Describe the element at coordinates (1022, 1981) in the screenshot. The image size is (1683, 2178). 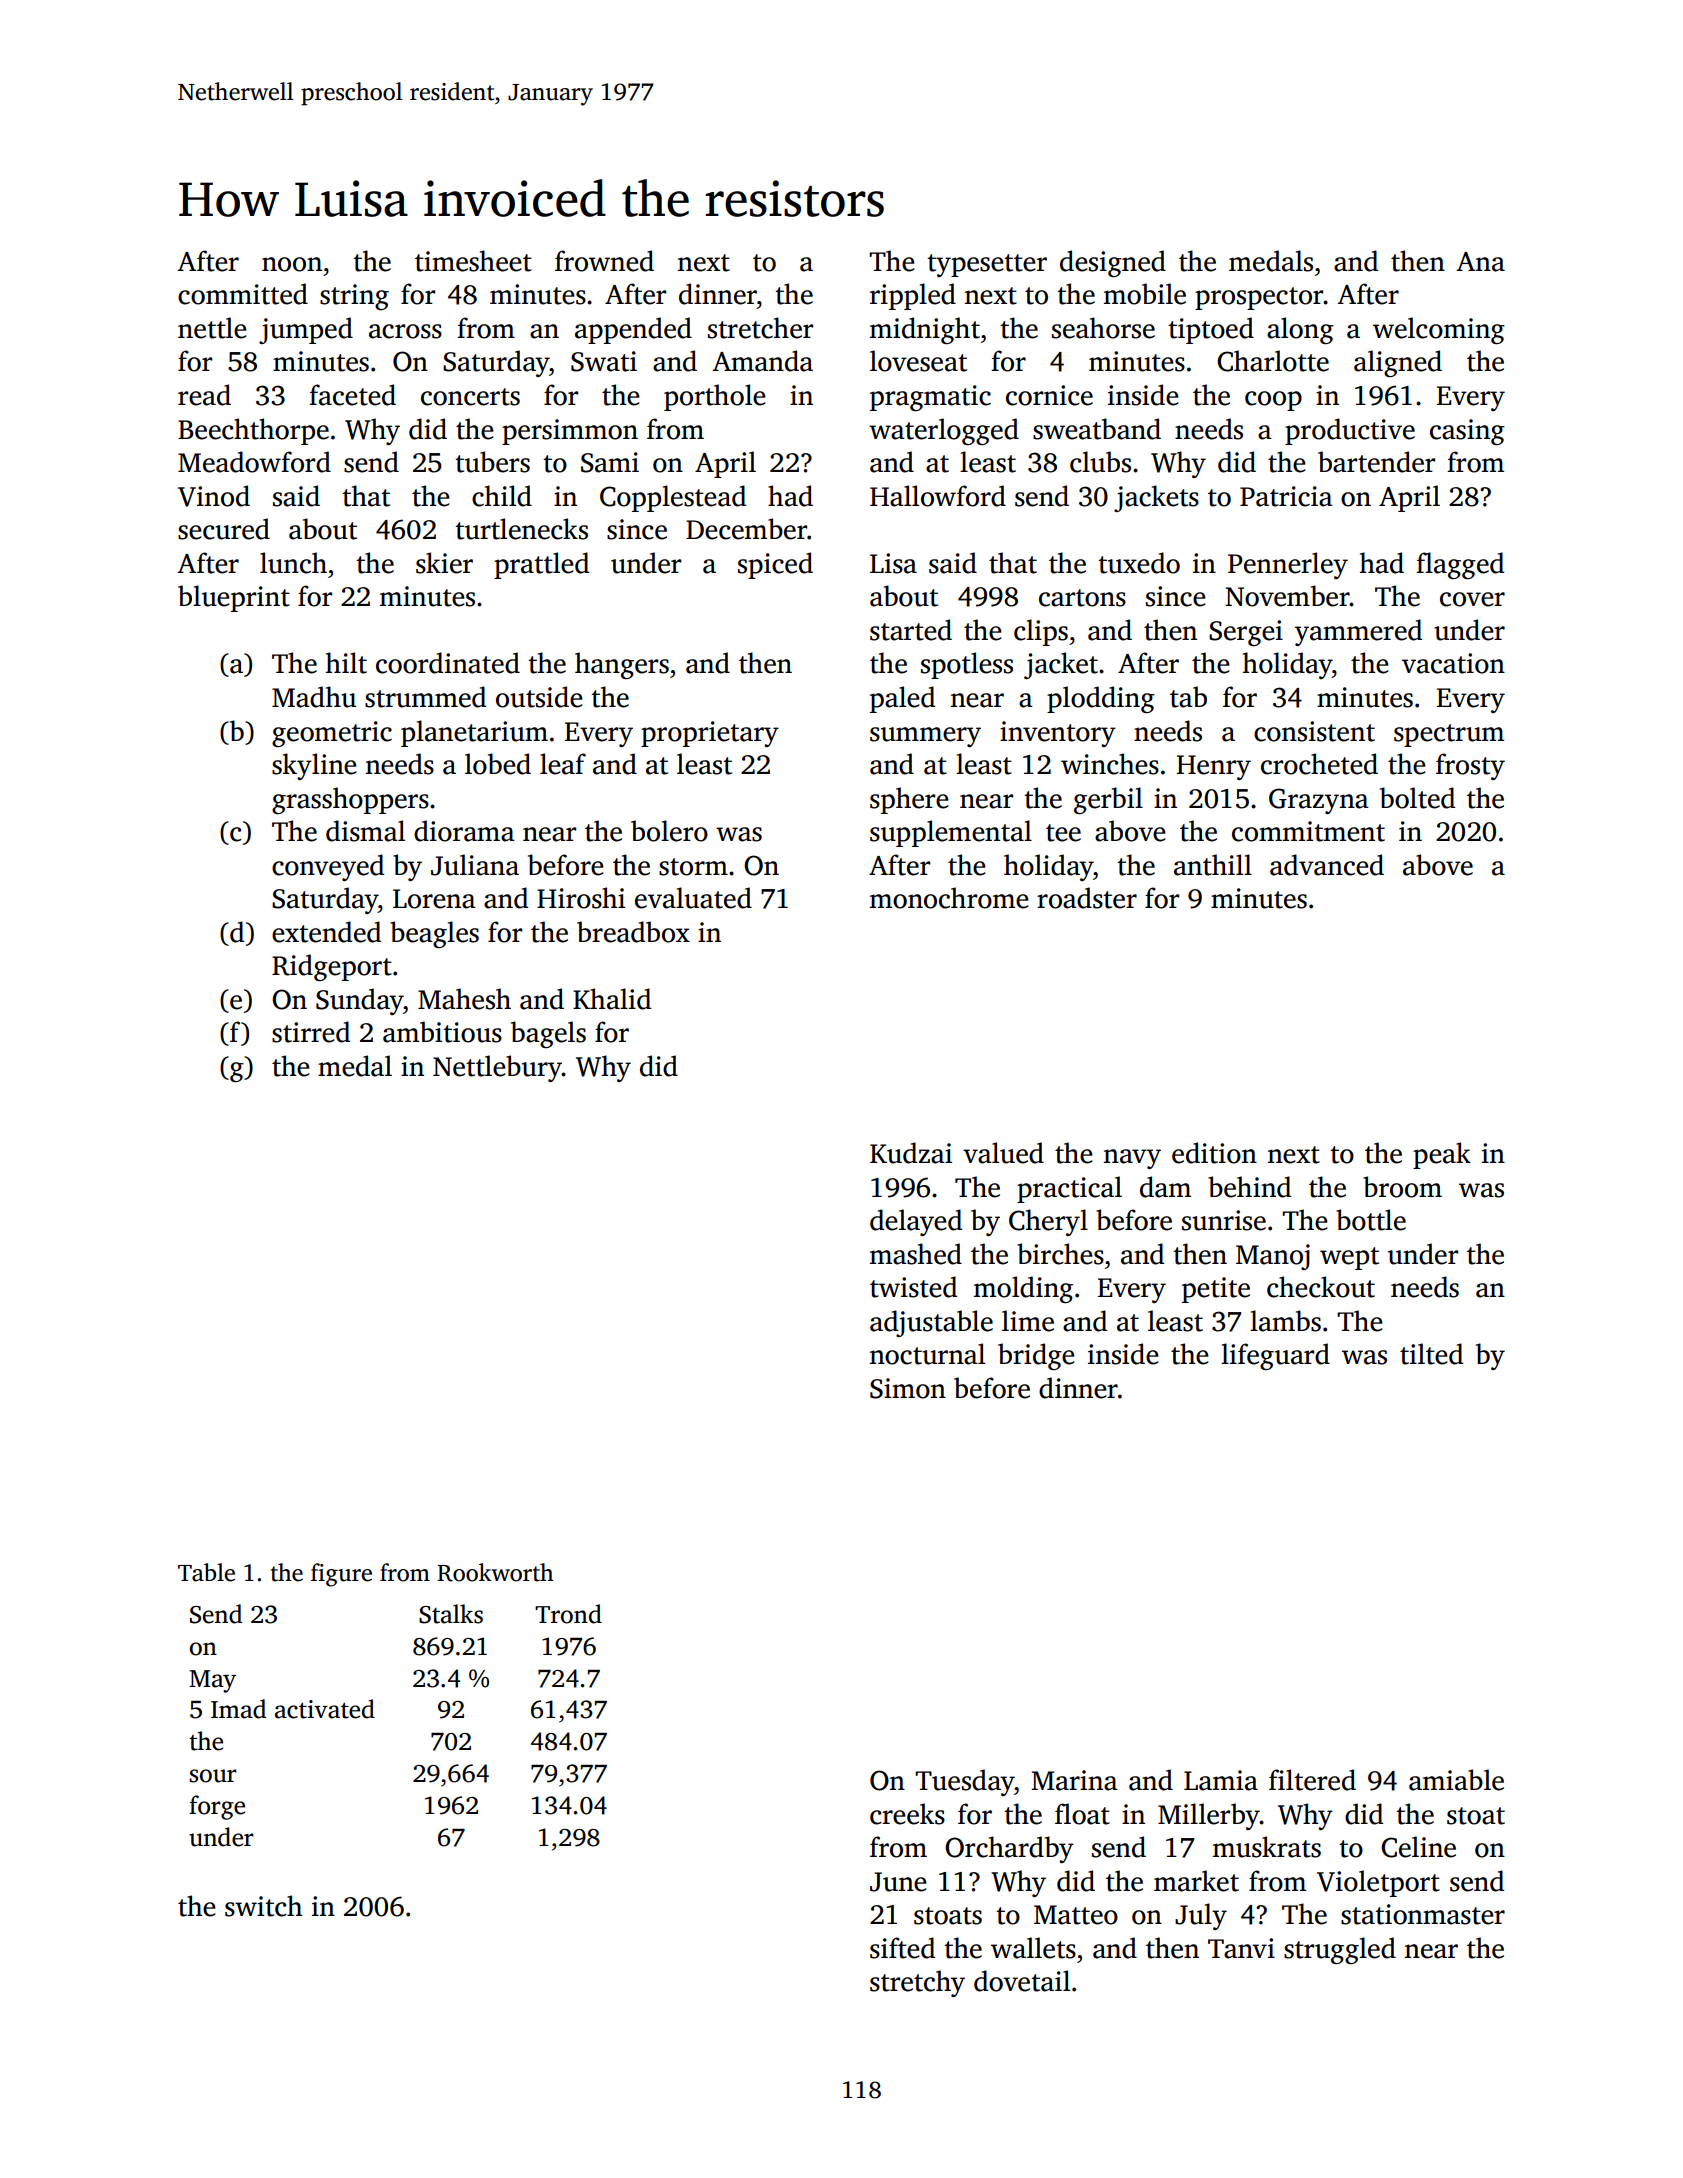
I see `dovetail` at that location.
